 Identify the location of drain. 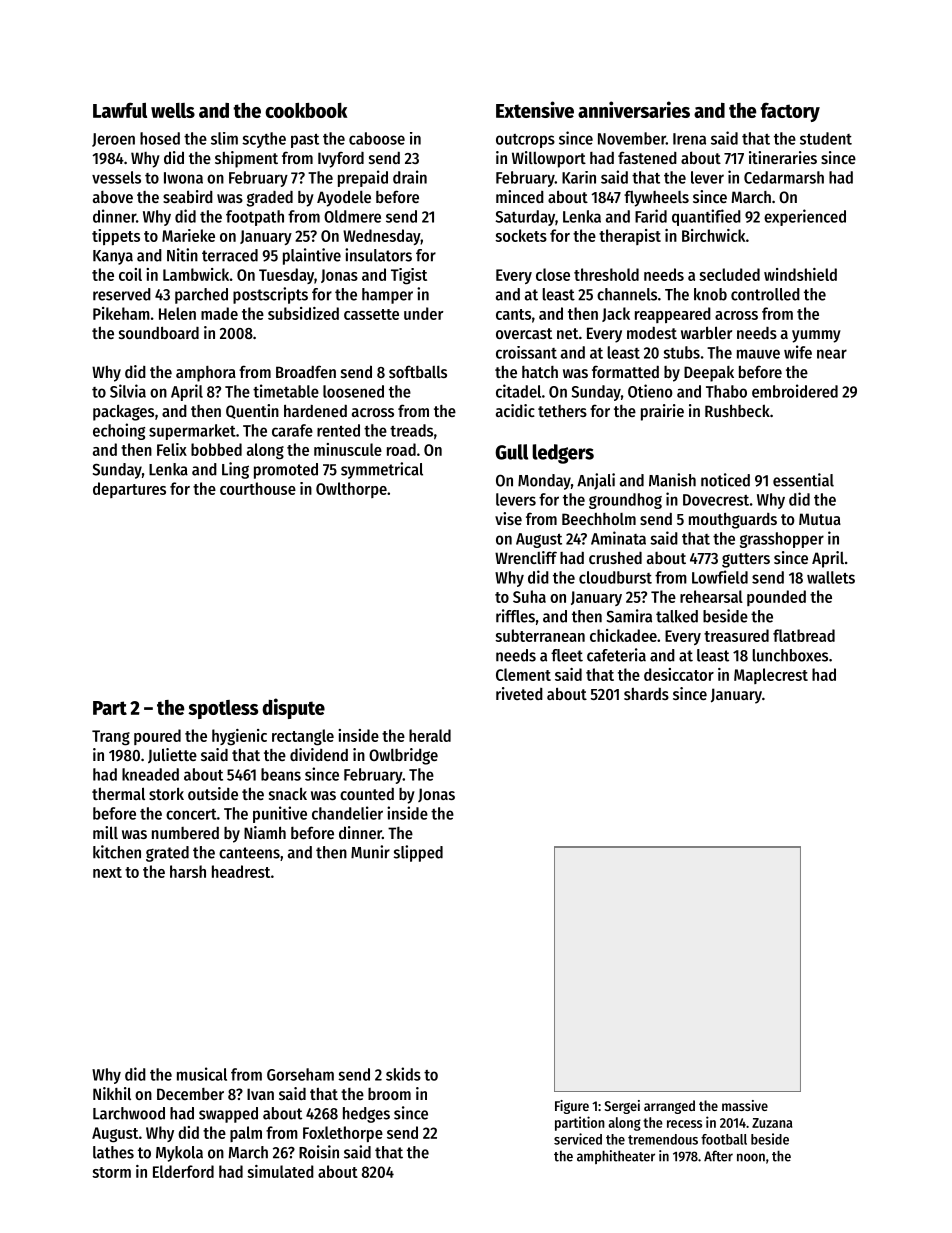
(410, 177).
